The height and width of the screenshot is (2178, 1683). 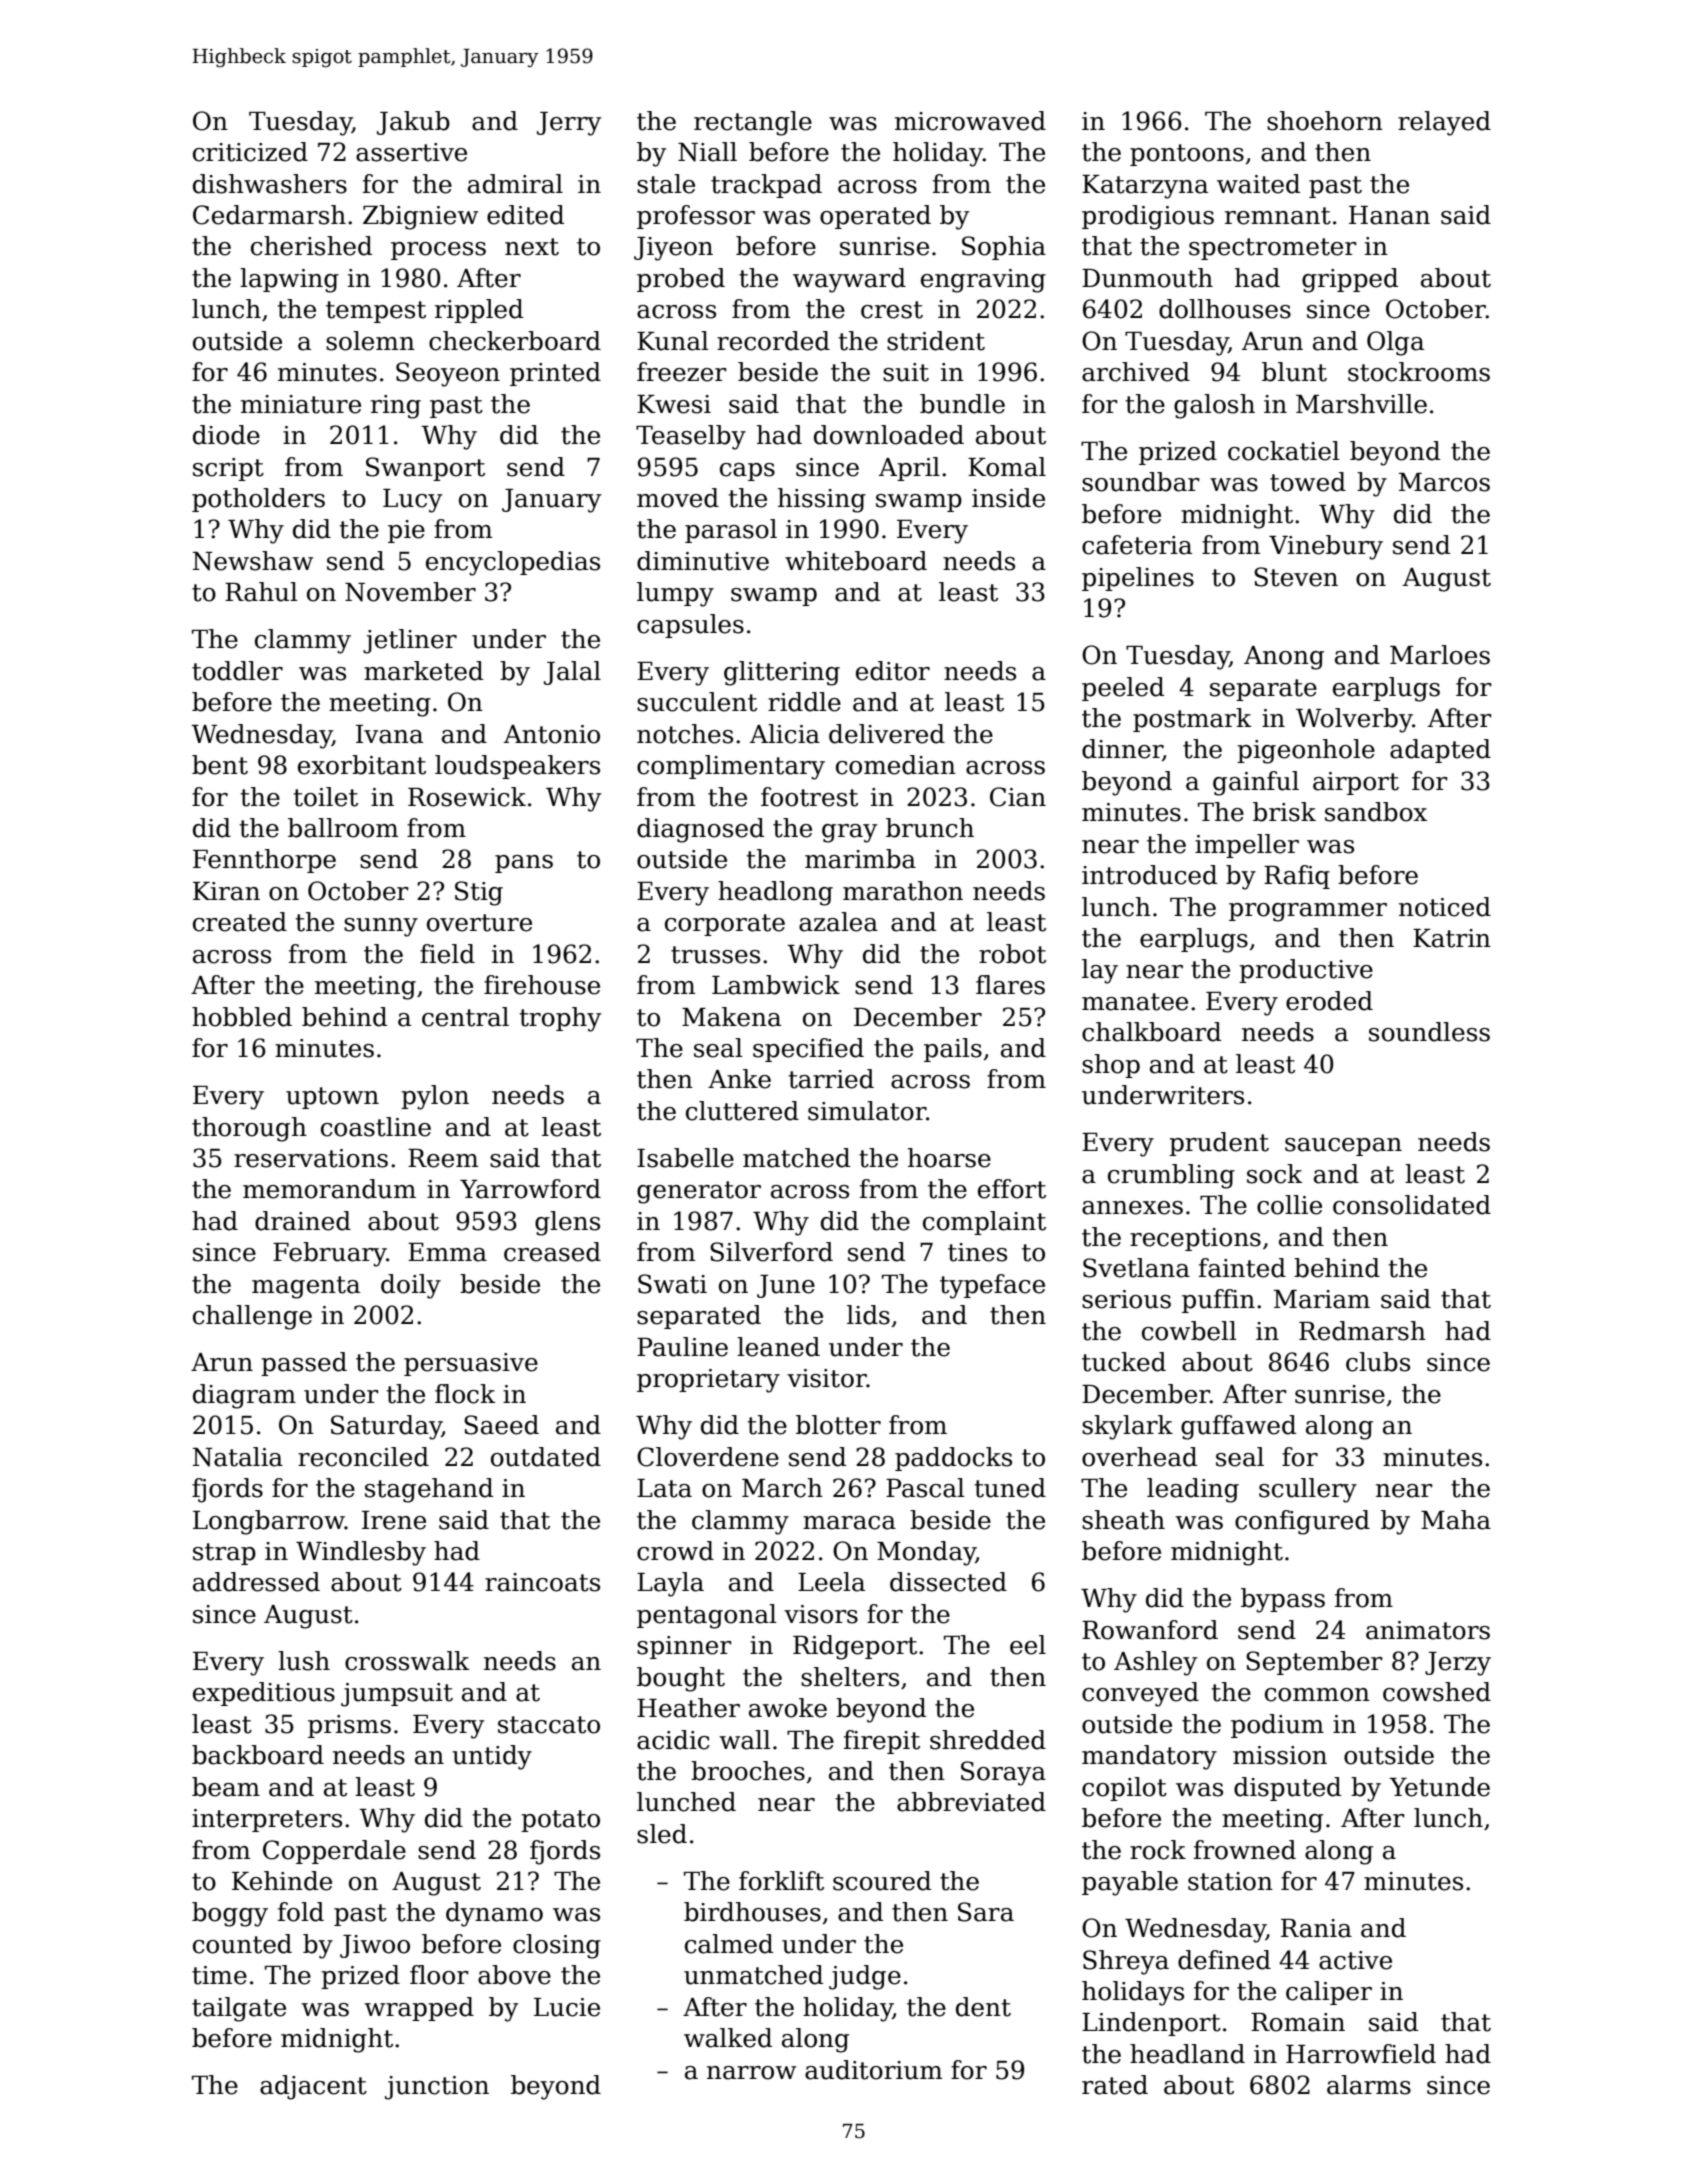 What do you see at coordinates (1325, 121) in the screenshot?
I see `shoehorn` at bounding box center [1325, 121].
